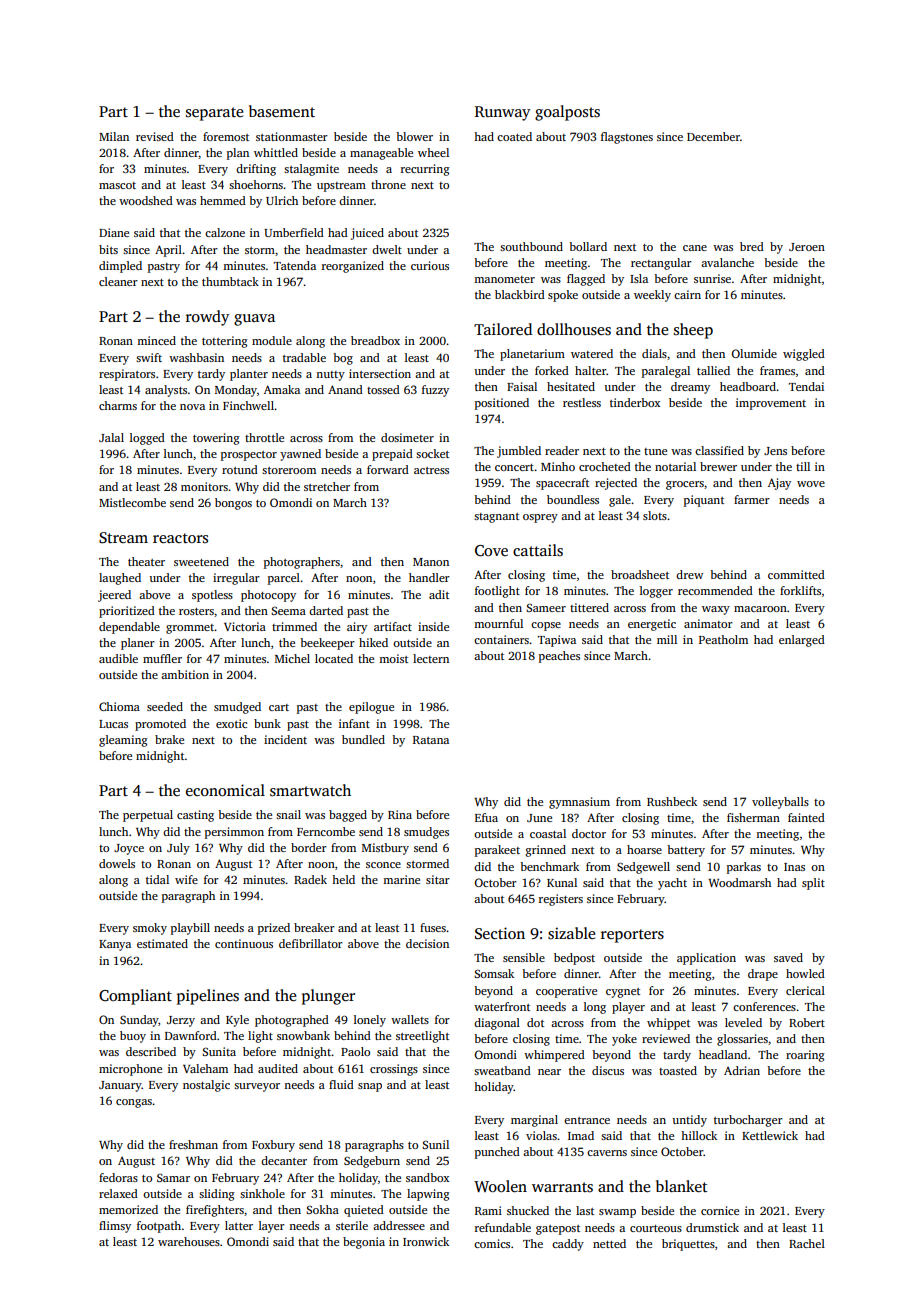 This screenshot has height=1308, width=924. What do you see at coordinates (189, 1241) in the screenshot?
I see `warehouses` at bounding box center [189, 1241].
